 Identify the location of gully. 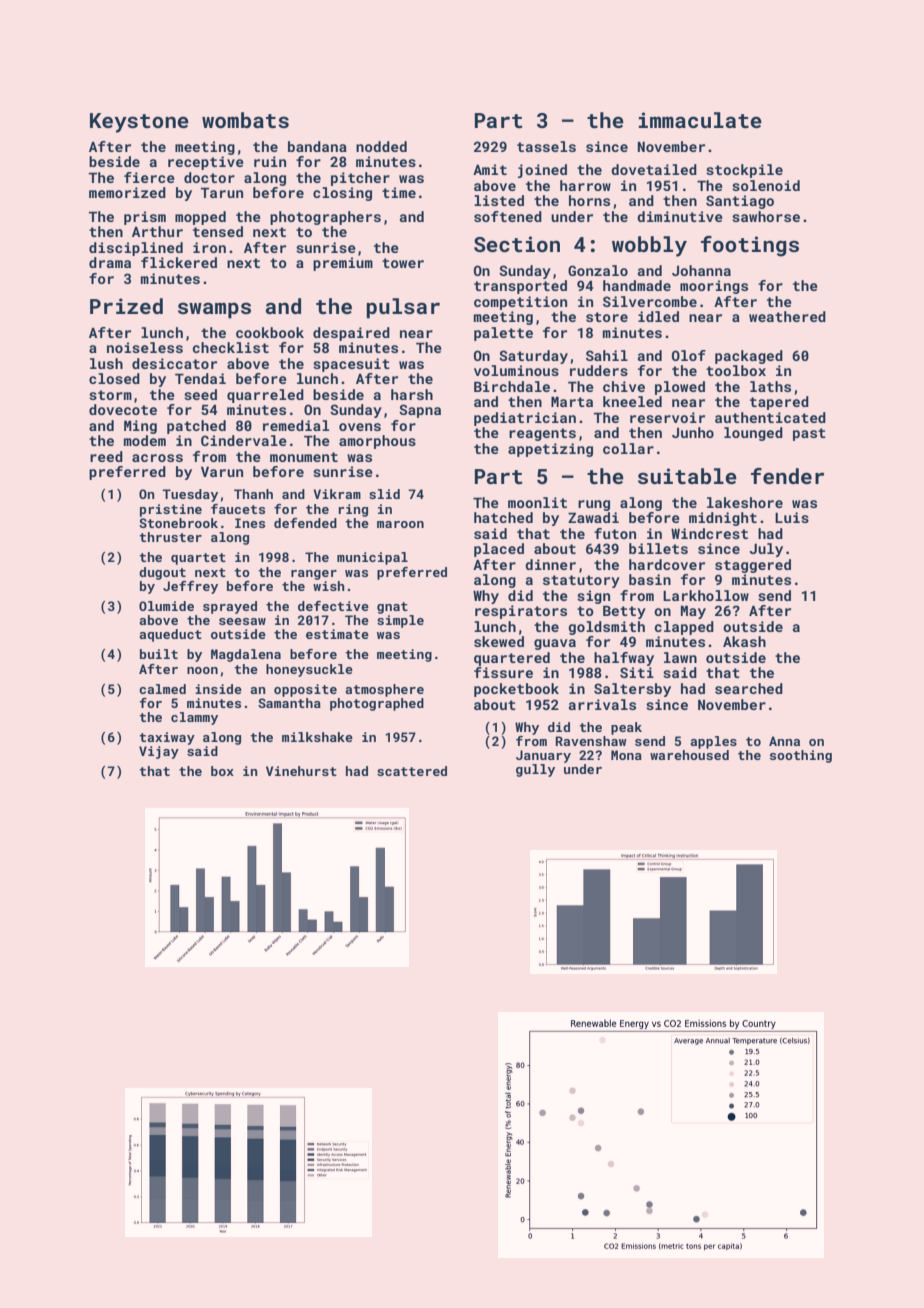
(535, 770).
